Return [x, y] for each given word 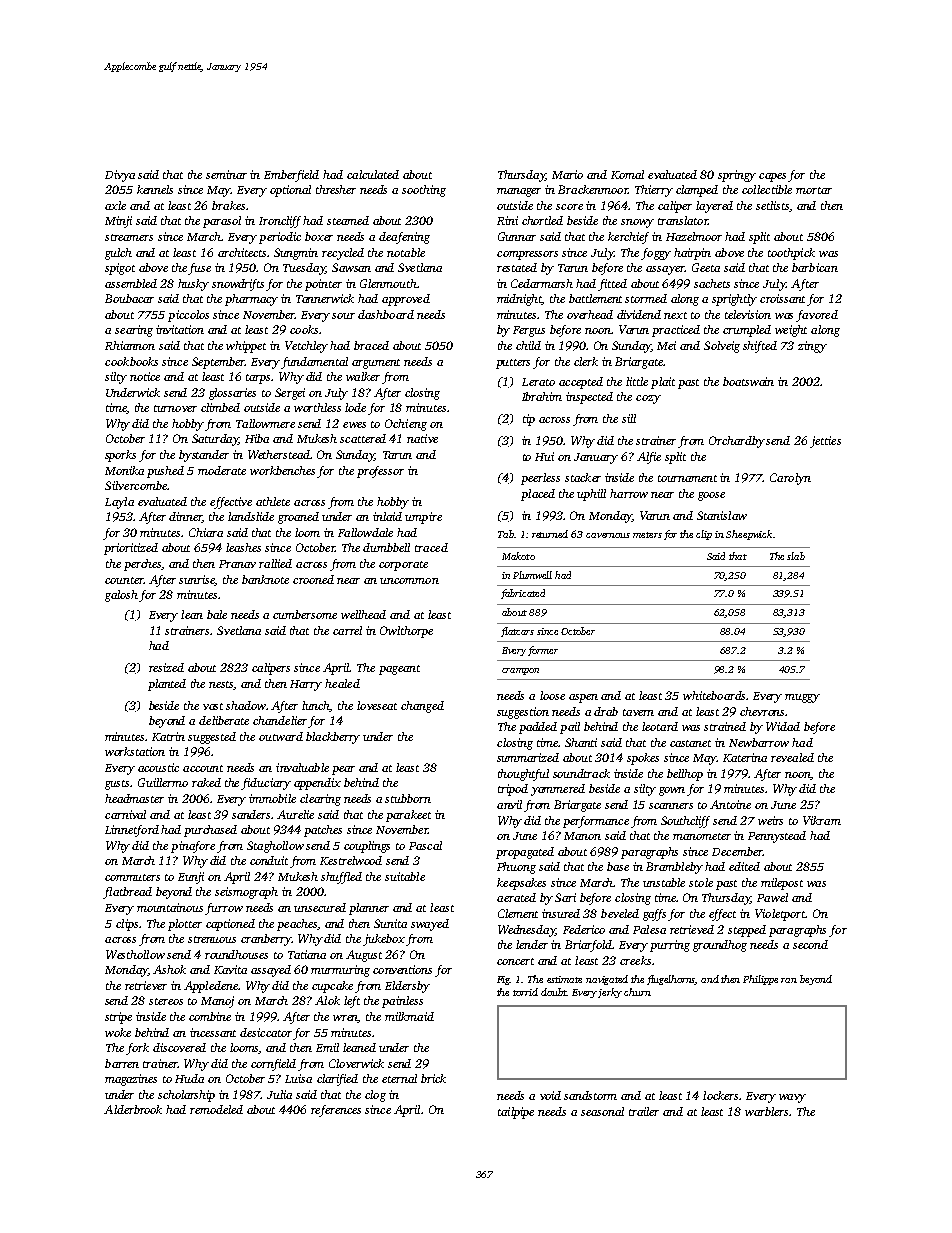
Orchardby [737, 442]
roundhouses [236, 954]
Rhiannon [130, 345]
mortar [814, 190]
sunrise [197, 580]
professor [380, 472]
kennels [155, 189]
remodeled [216, 1109]
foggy [656, 254]
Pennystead [777, 837]
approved [406, 300]
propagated [525, 853]
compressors [527, 255]
